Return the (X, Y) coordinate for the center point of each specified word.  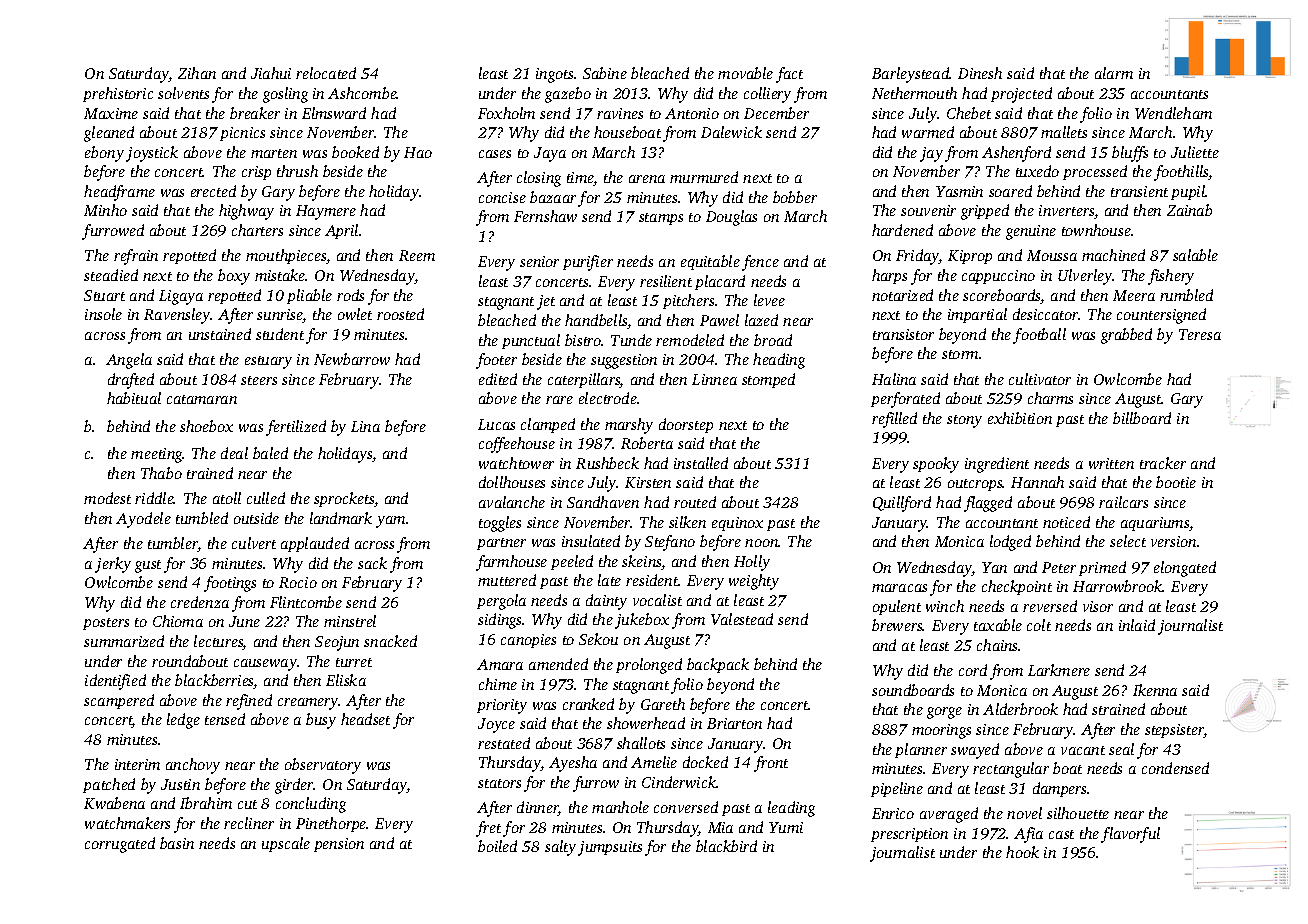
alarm (1114, 73)
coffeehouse (517, 445)
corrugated (120, 845)
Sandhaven (603, 502)
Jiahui (271, 73)
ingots (554, 75)
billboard (1142, 418)
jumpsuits (610, 848)
